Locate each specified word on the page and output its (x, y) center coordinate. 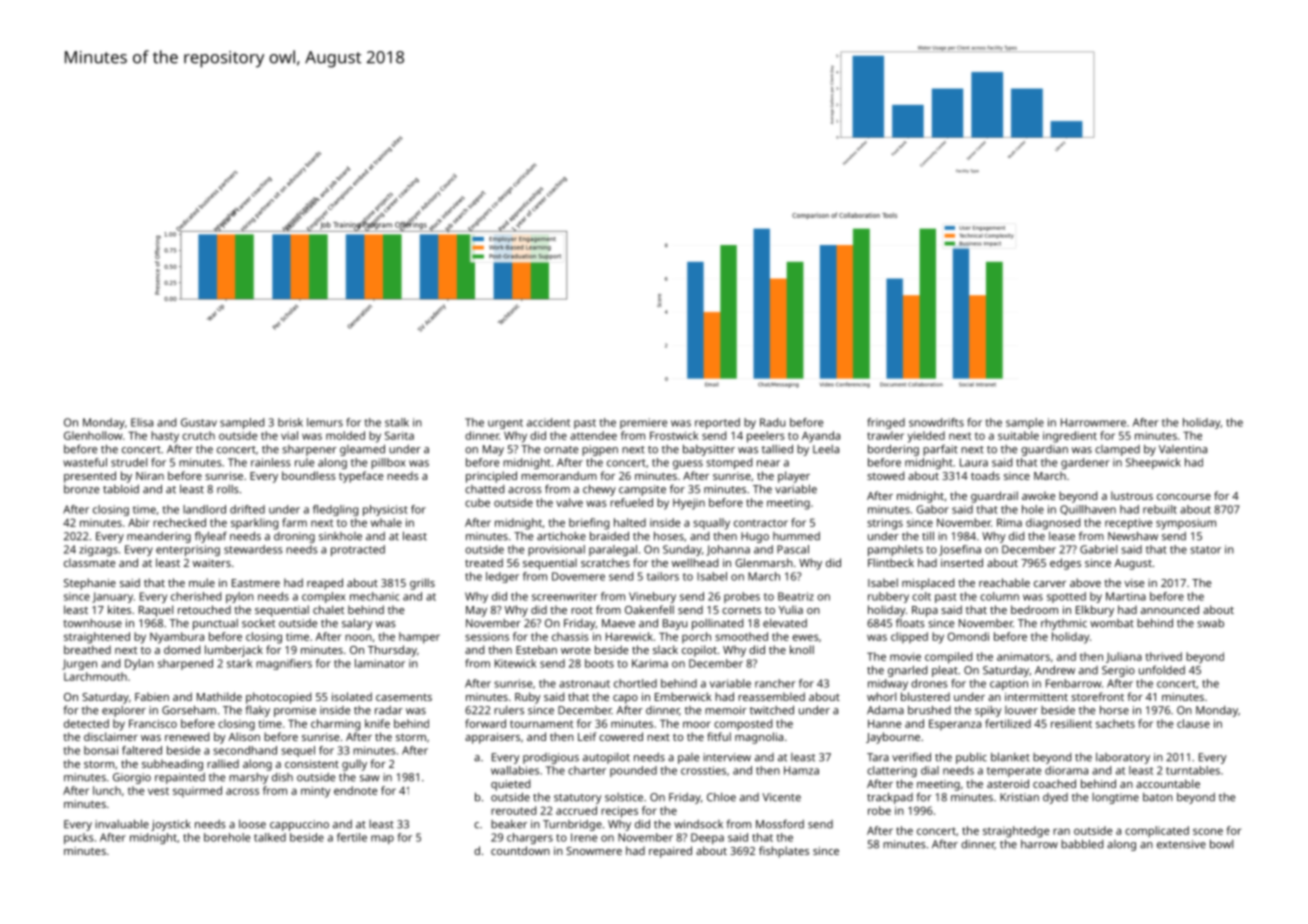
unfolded (1162, 670)
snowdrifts (936, 422)
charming (335, 725)
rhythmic (1064, 624)
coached (1054, 783)
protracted (358, 550)
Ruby (528, 698)
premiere (643, 423)
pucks (79, 838)
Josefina (960, 550)
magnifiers (284, 664)
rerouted (513, 810)
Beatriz (796, 596)
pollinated (717, 624)
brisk (290, 422)
